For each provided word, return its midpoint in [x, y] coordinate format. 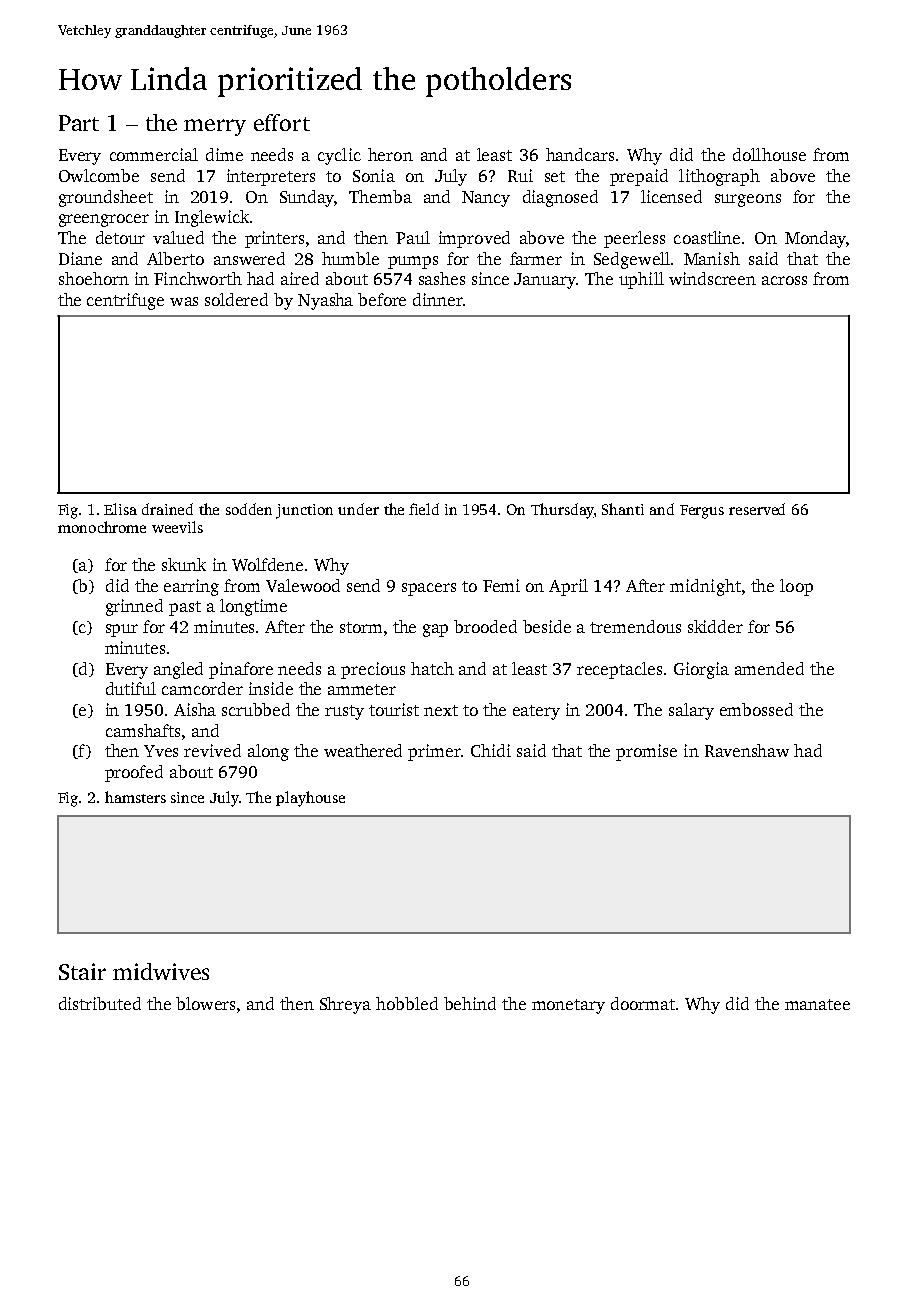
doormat [643, 1003]
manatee [817, 1004]
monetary [568, 1006]
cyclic [339, 156]
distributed [100, 1003]
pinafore [241, 670]
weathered [363, 750]
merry [215, 127]
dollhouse [769, 154]
